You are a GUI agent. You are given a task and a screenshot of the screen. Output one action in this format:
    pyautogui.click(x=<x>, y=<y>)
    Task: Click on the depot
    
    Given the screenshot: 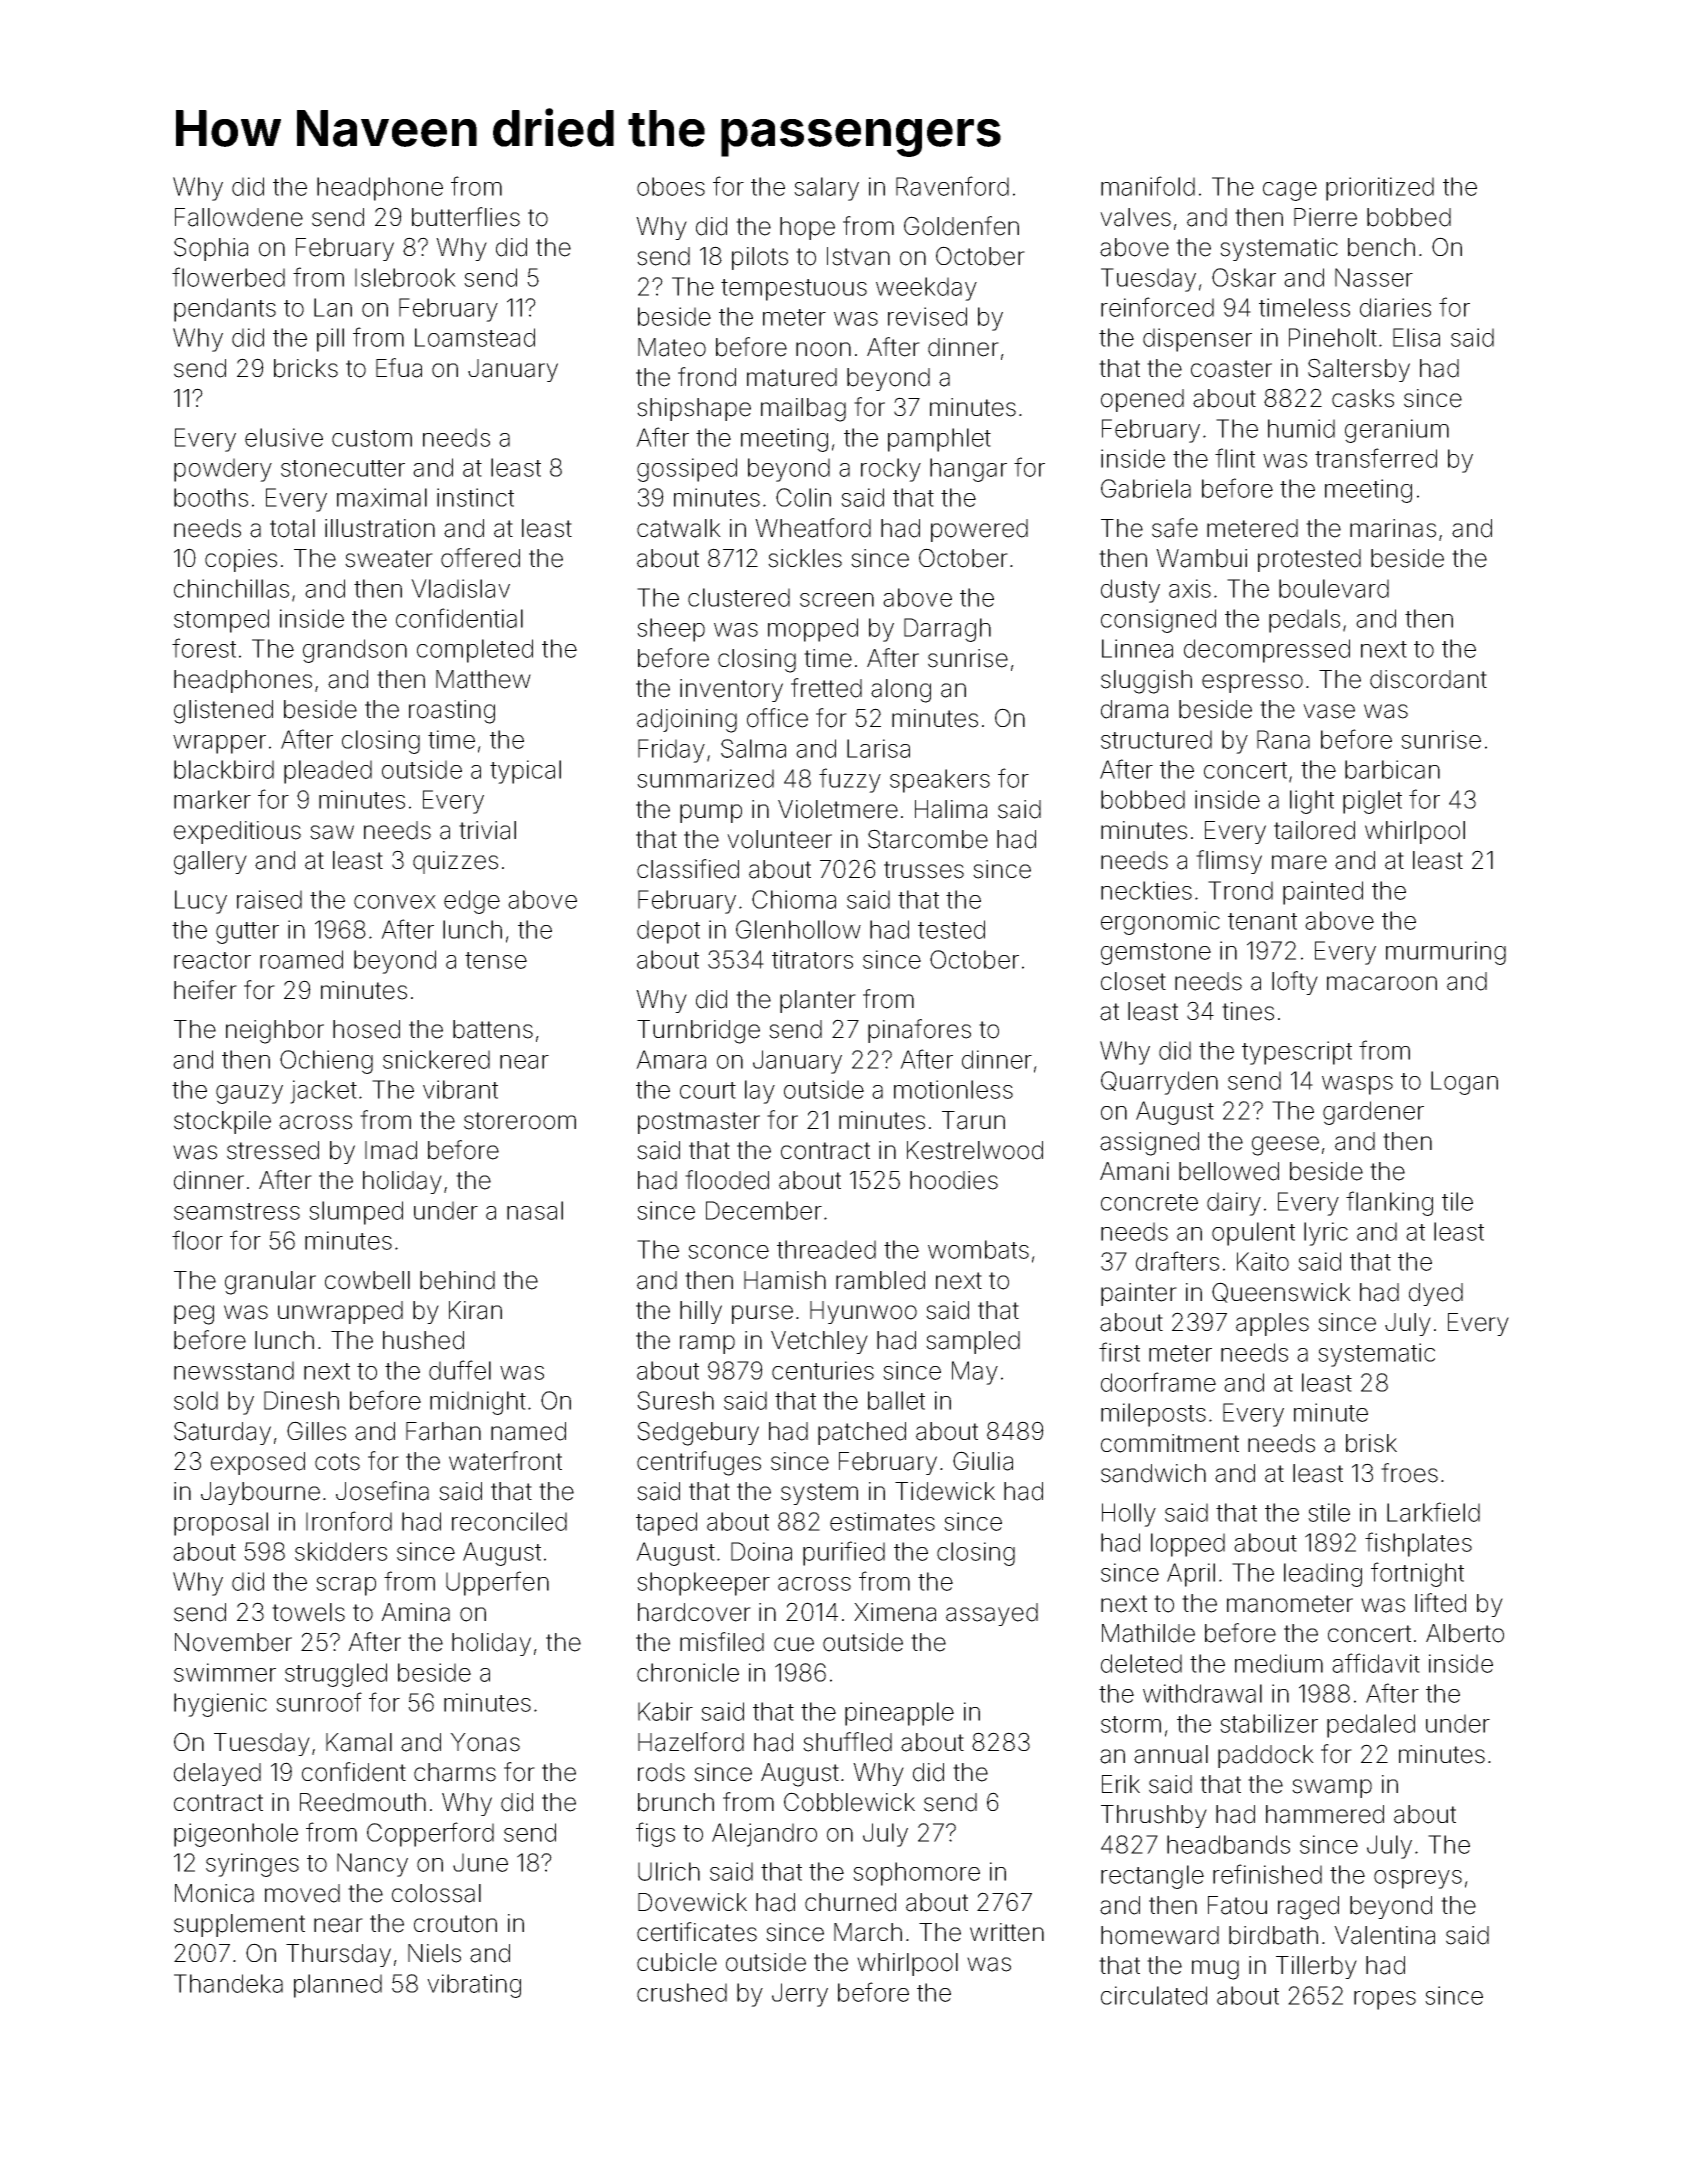 What is the action you would take?
    pyautogui.click(x=668, y=932)
